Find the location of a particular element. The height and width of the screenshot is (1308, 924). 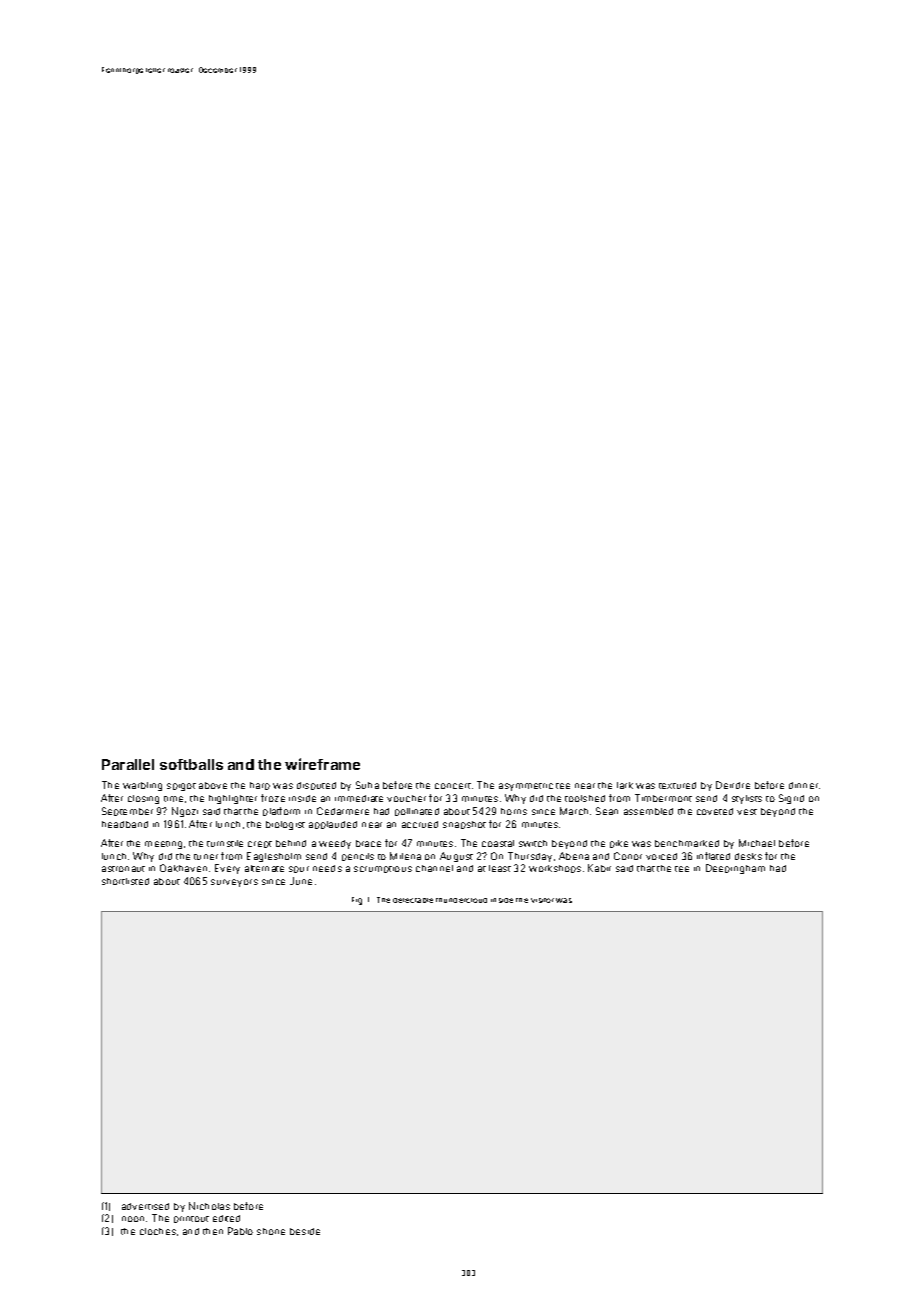

beside is located at coordinates (305, 1231).
